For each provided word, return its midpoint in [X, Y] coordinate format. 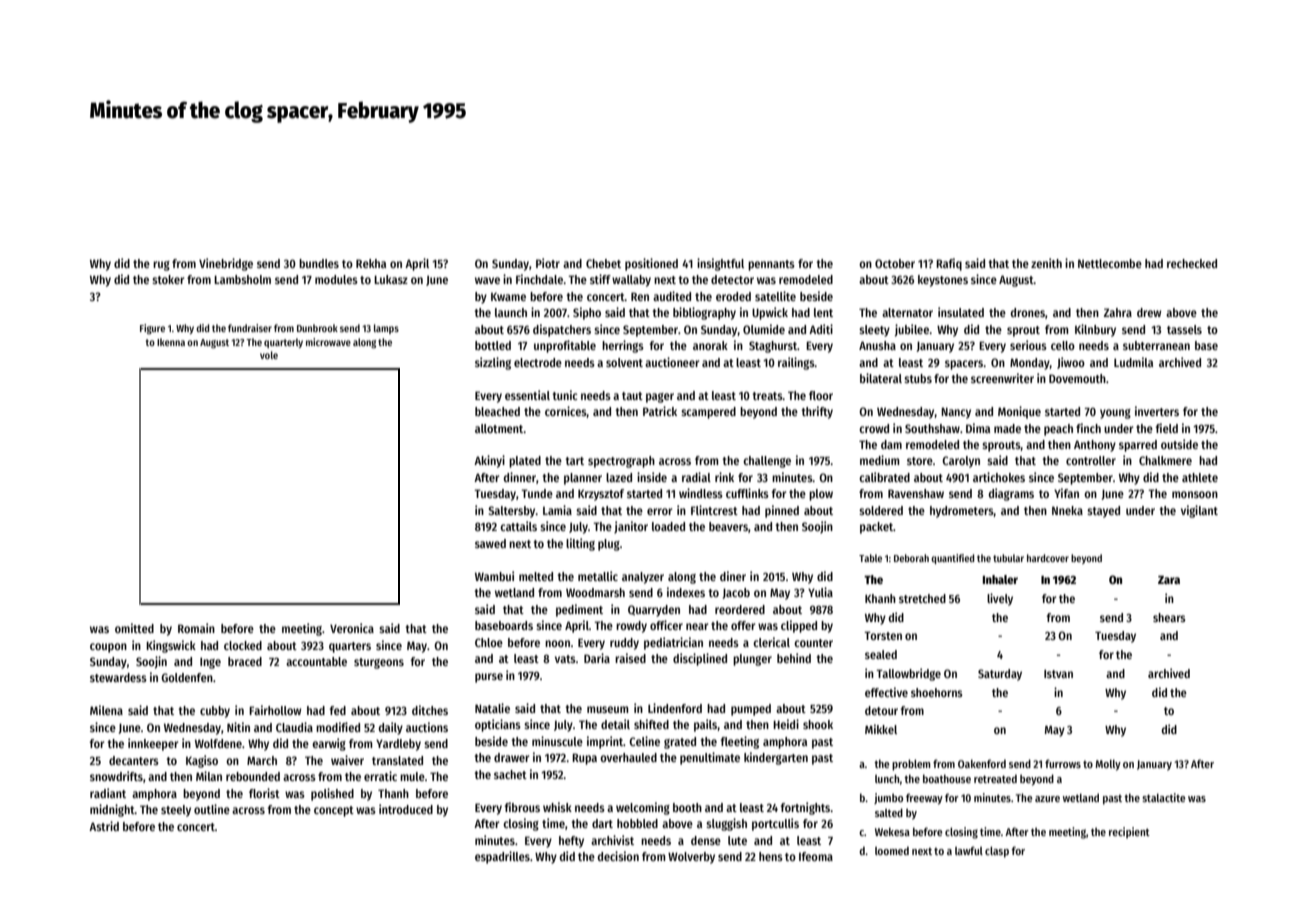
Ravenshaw [916, 493]
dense [706, 840]
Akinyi [489, 461]
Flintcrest [714, 510]
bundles [319, 263]
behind [794, 658]
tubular [1008, 558]
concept [334, 811]
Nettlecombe [1110, 263]
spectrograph [621, 462]
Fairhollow [275, 710]
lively [1000, 599]
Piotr [548, 263]
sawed [490, 543]
